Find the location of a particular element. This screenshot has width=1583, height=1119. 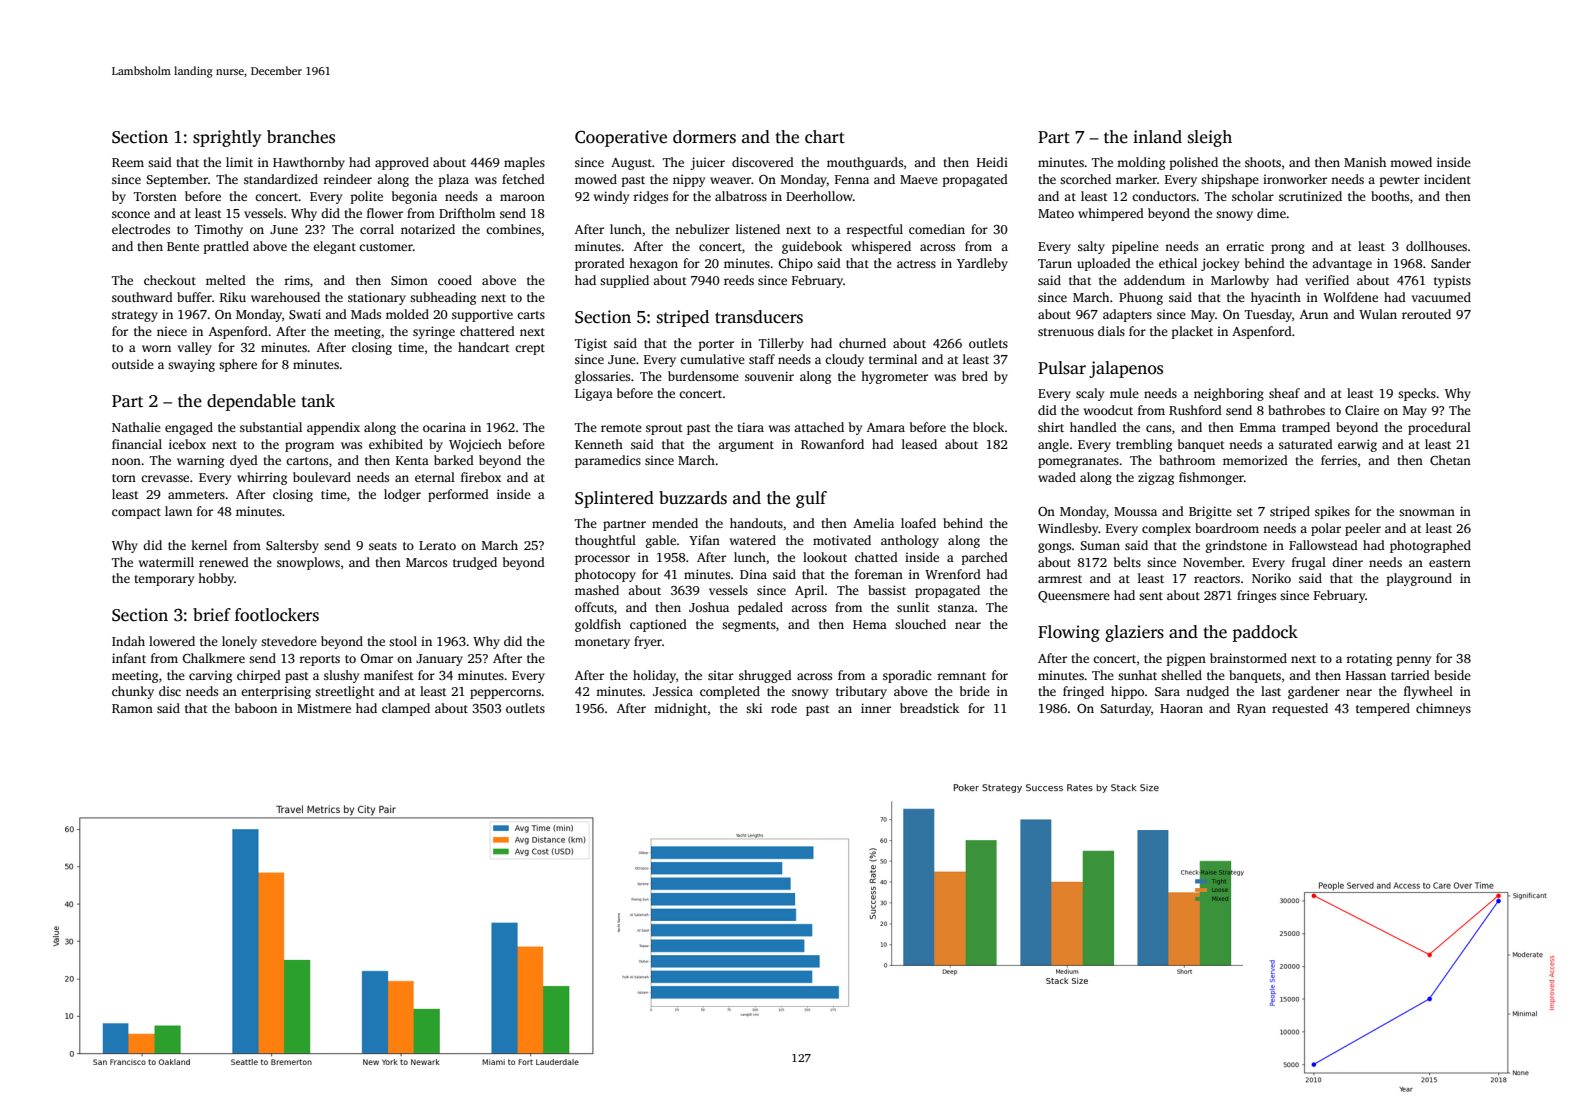

playground is located at coordinates (1419, 579).
